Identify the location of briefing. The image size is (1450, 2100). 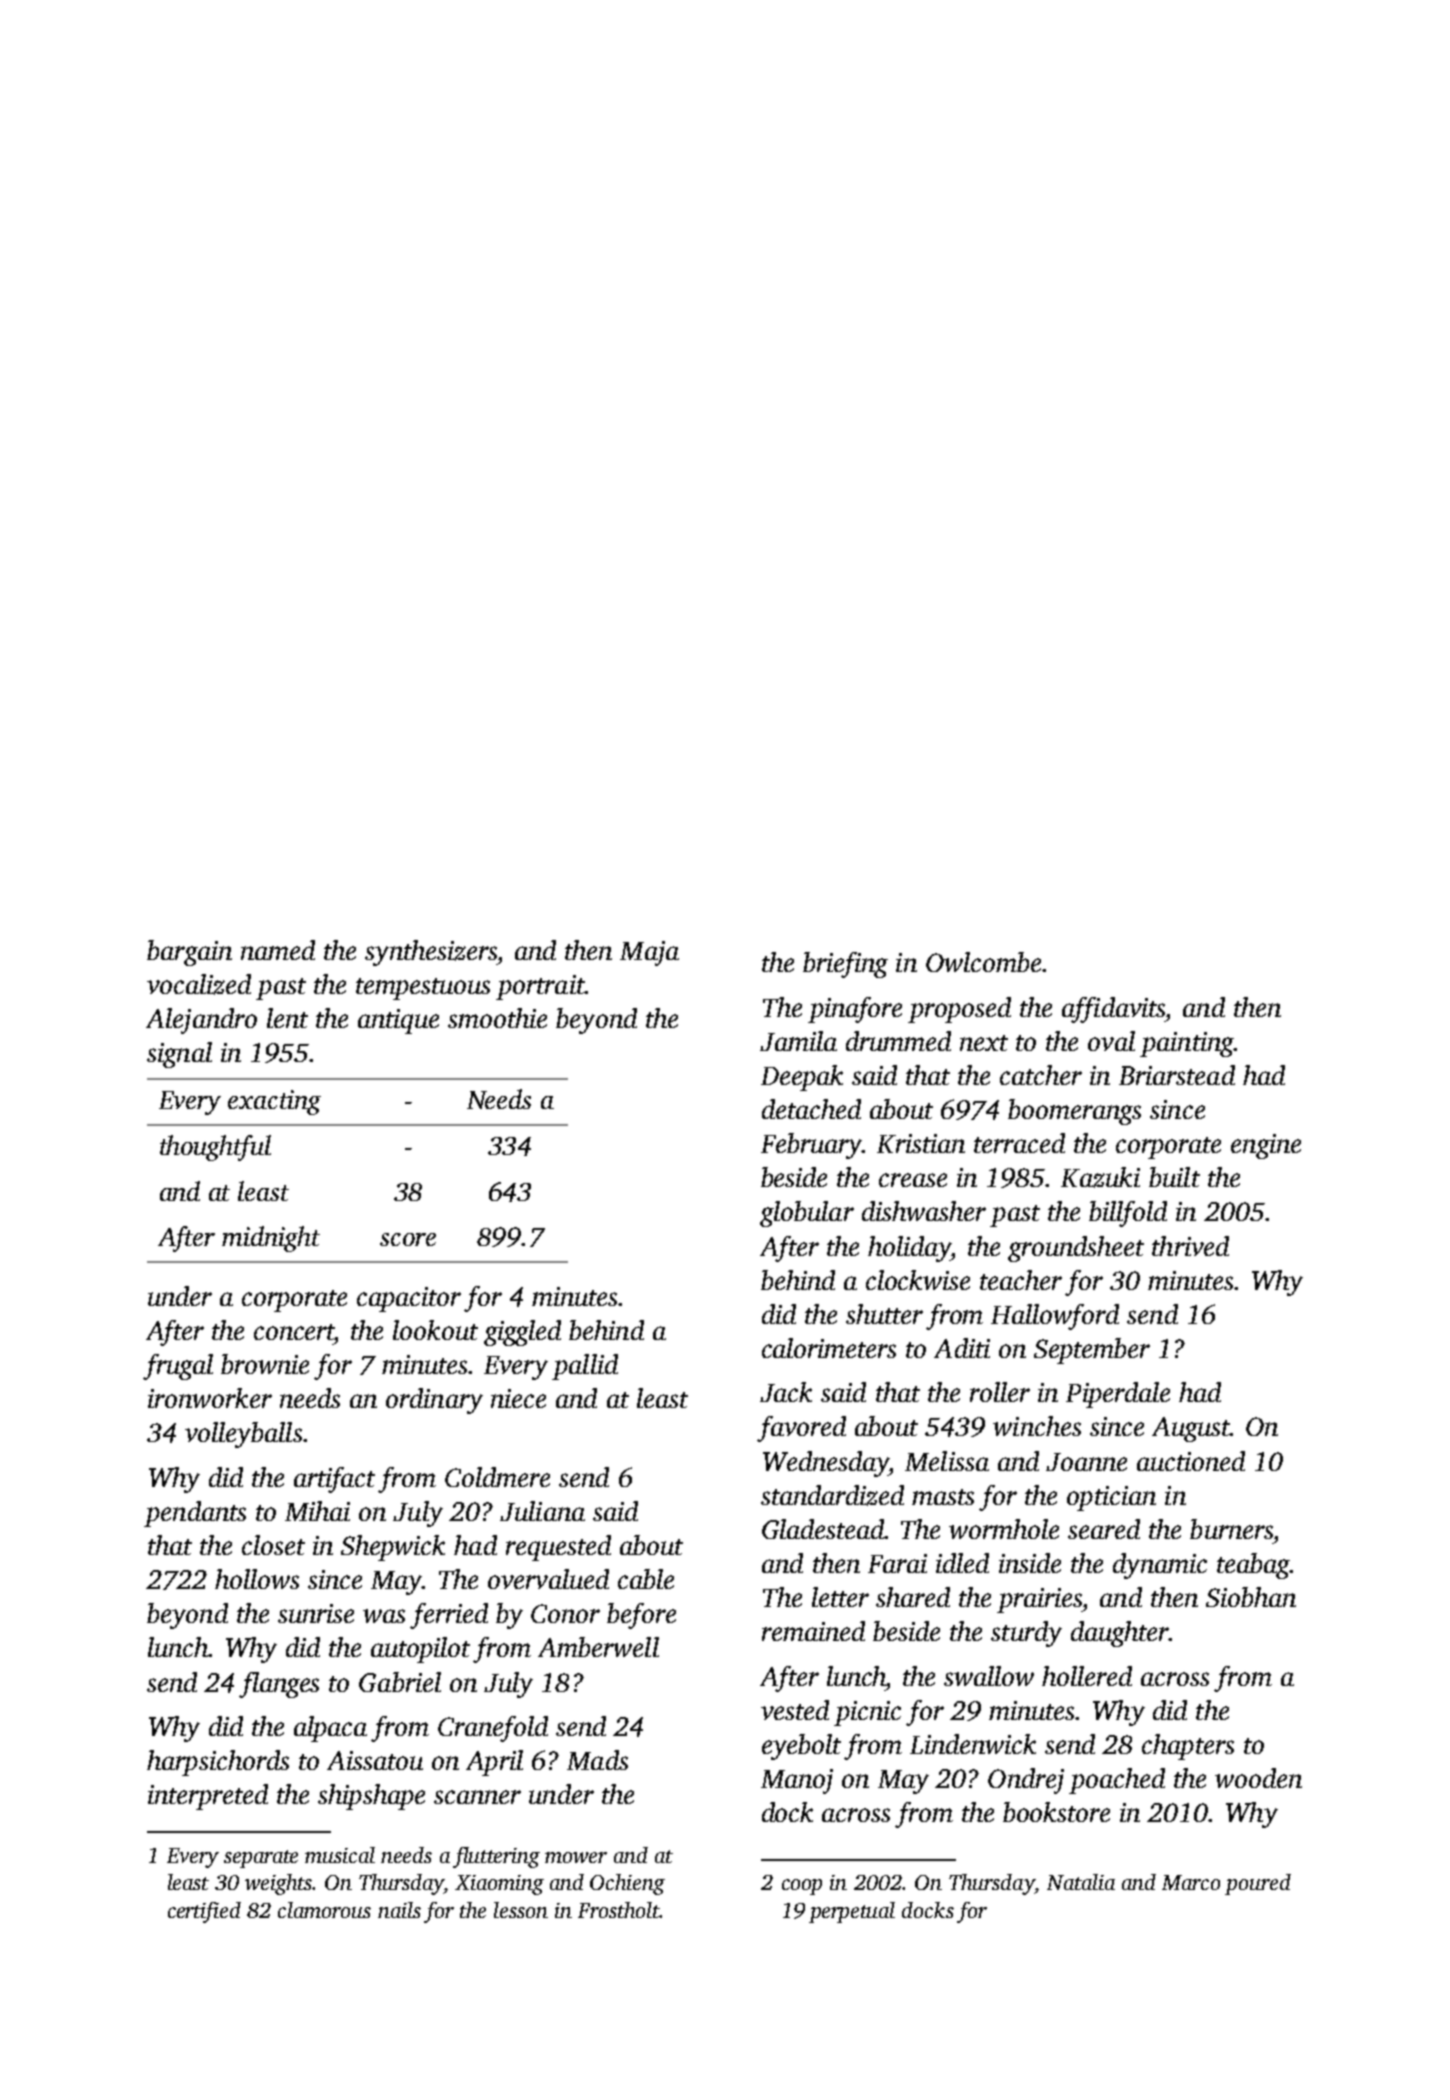
(845, 965).
